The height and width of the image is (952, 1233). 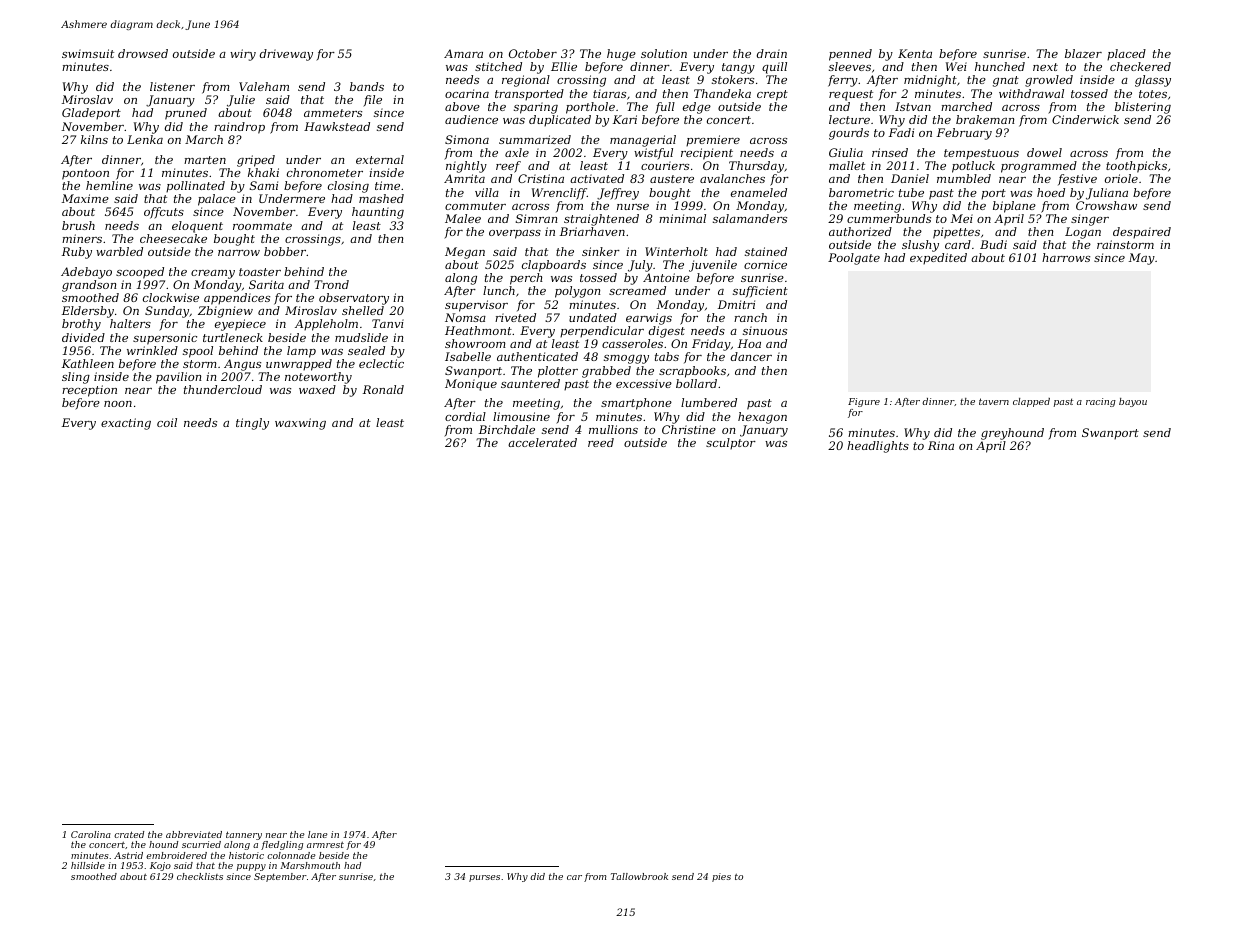 I want to click on placed, so click(x=1126, y=55).
